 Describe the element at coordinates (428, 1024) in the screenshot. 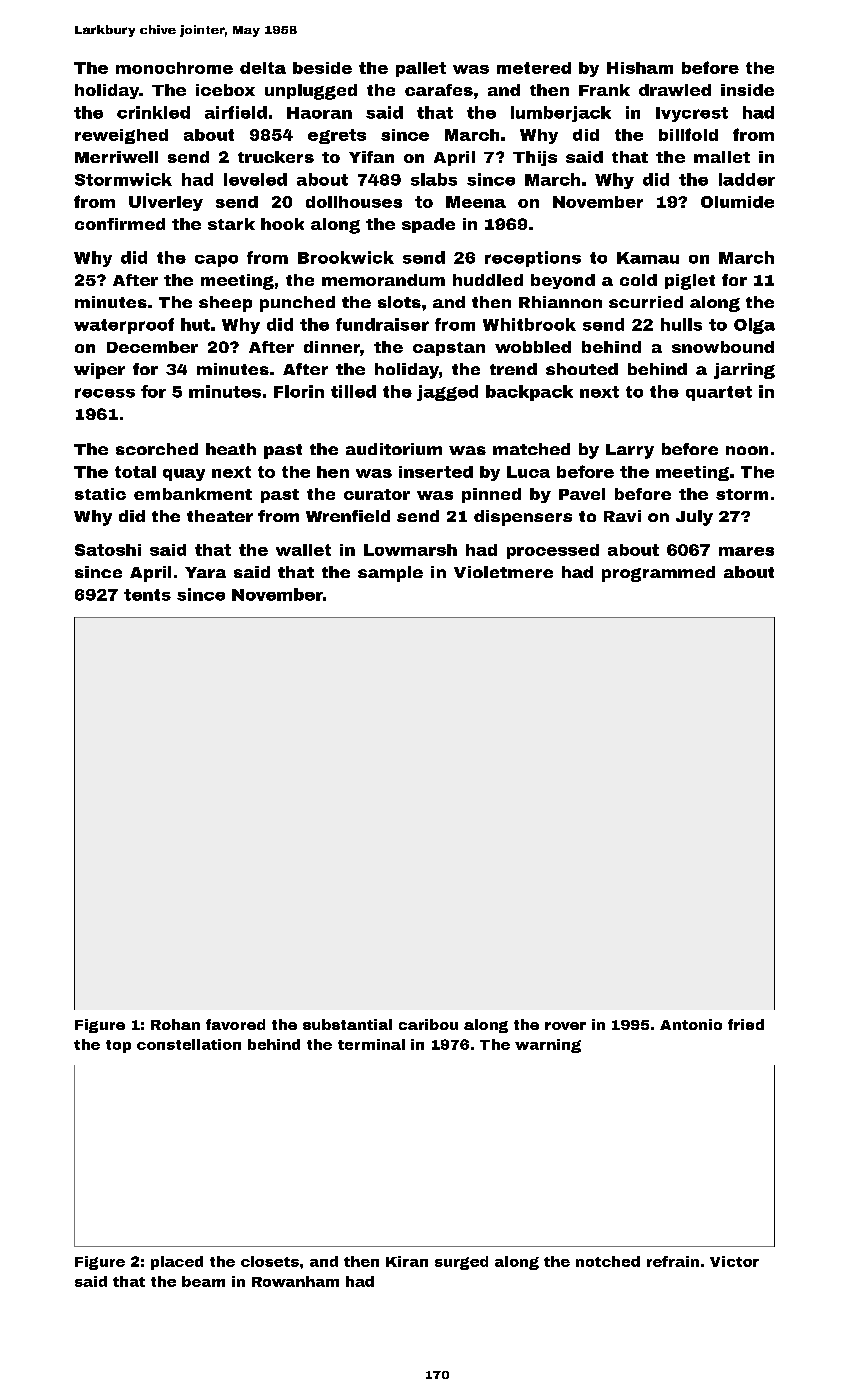

I see `caribou` at that location.
